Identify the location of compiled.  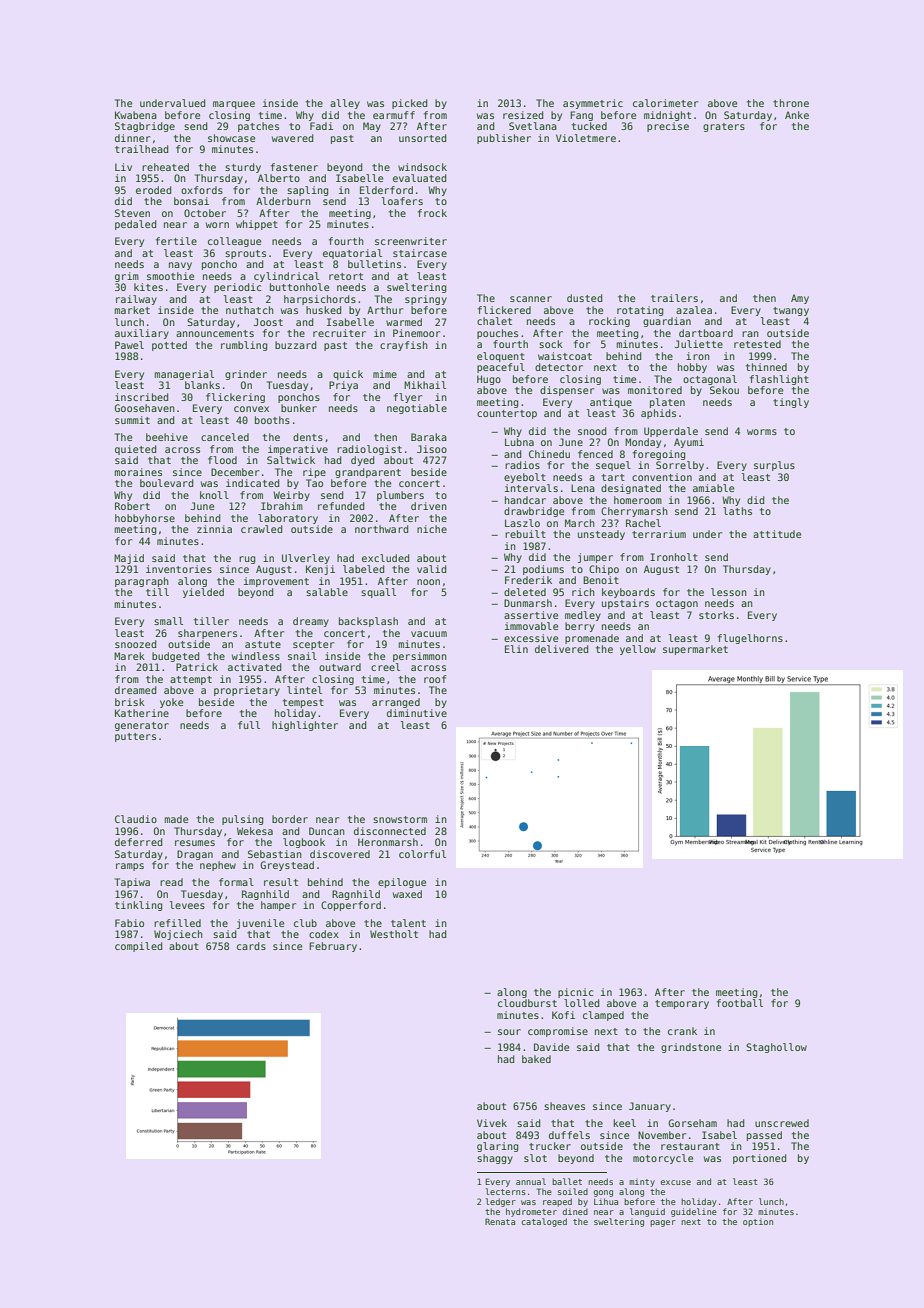
(138, 947).
